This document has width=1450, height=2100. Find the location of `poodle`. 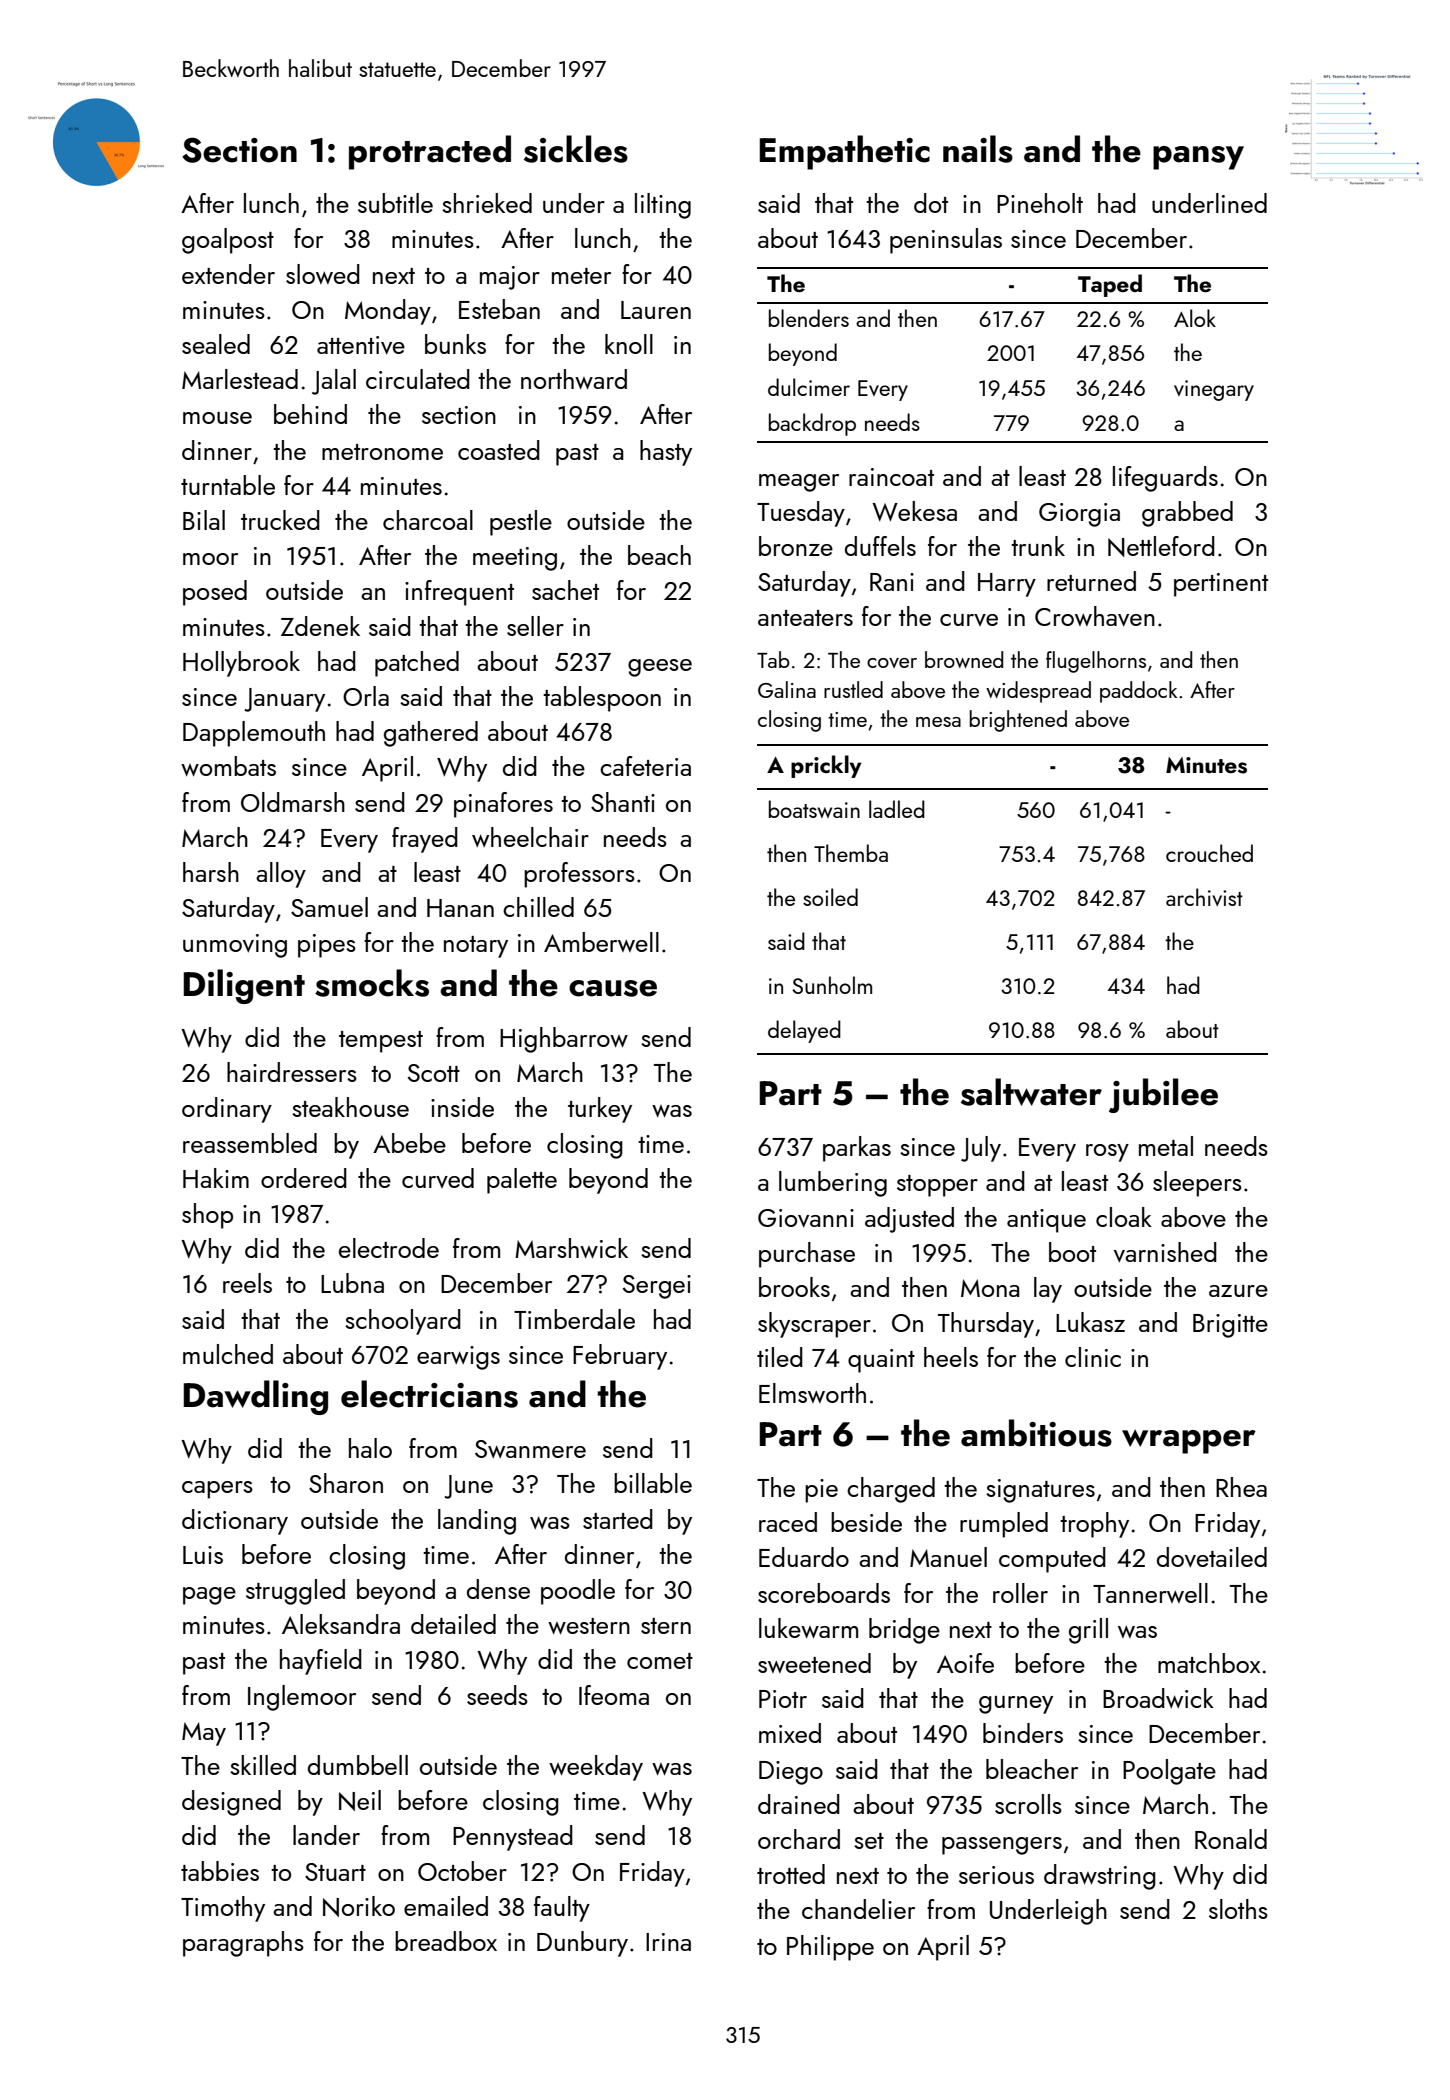

poodle is located at coordinates (578, 1592).
